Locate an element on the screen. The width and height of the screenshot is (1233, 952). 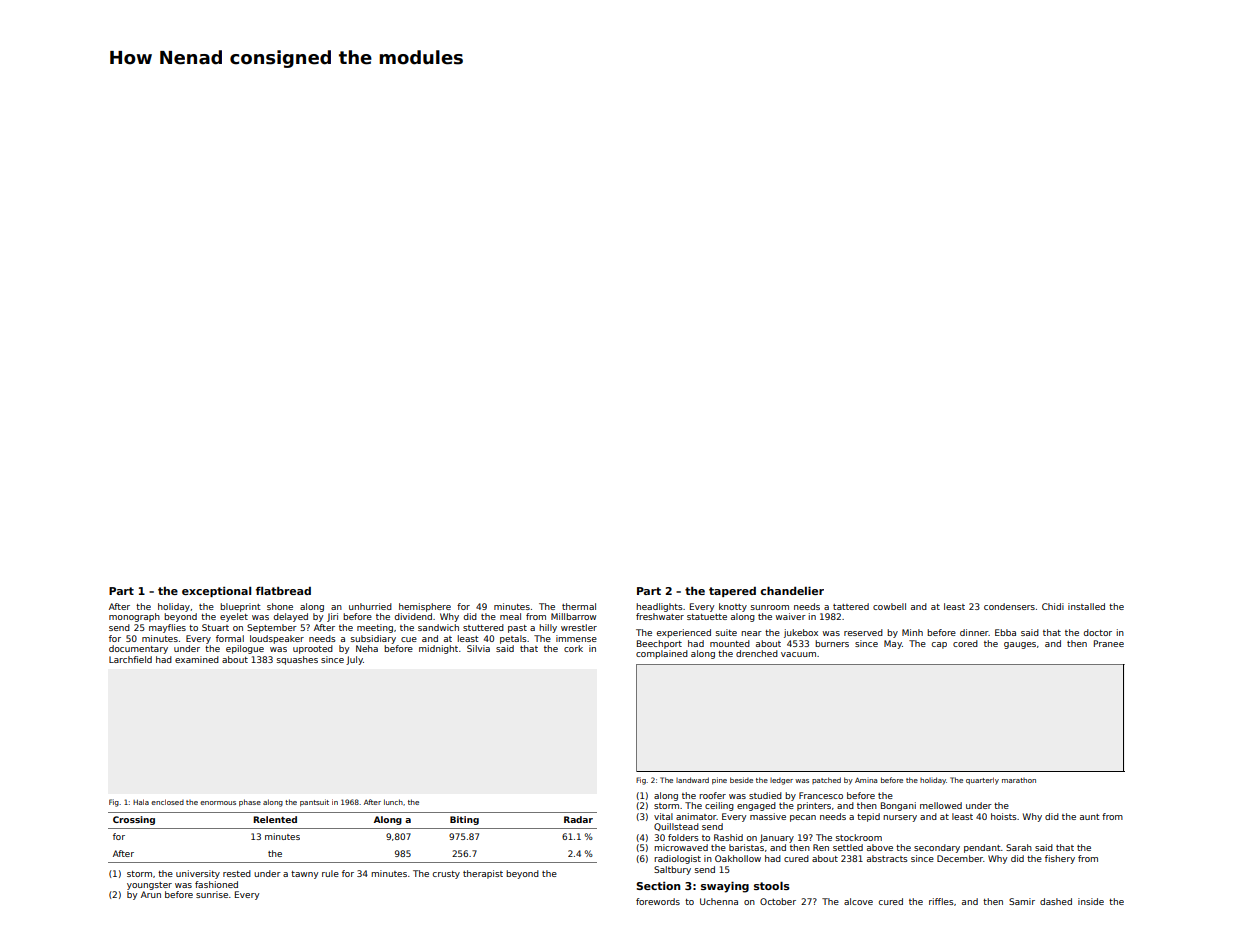
Radar is located at coordinates (578, 819).
